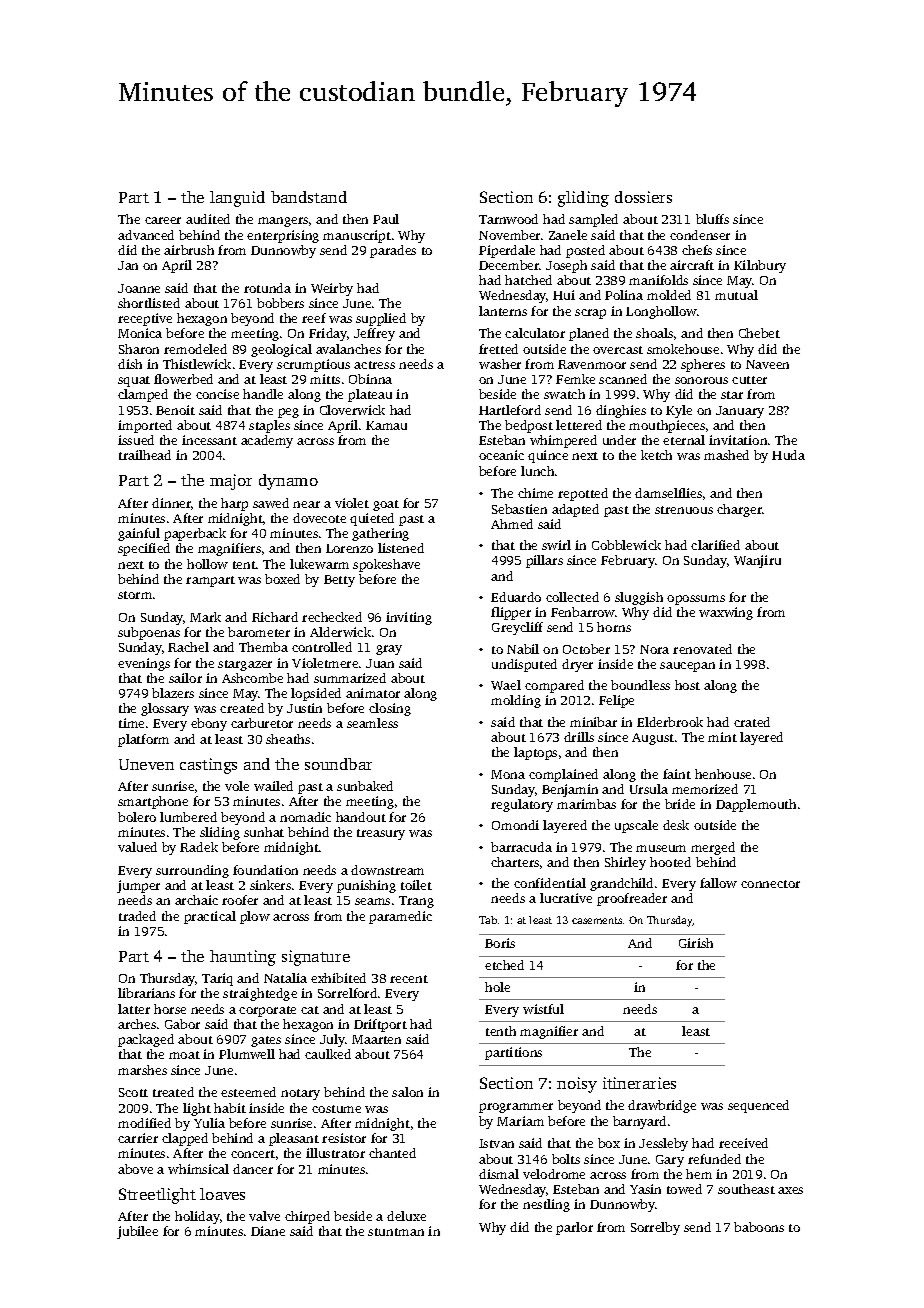  I want to click on dossiers, so click(643, 197).
